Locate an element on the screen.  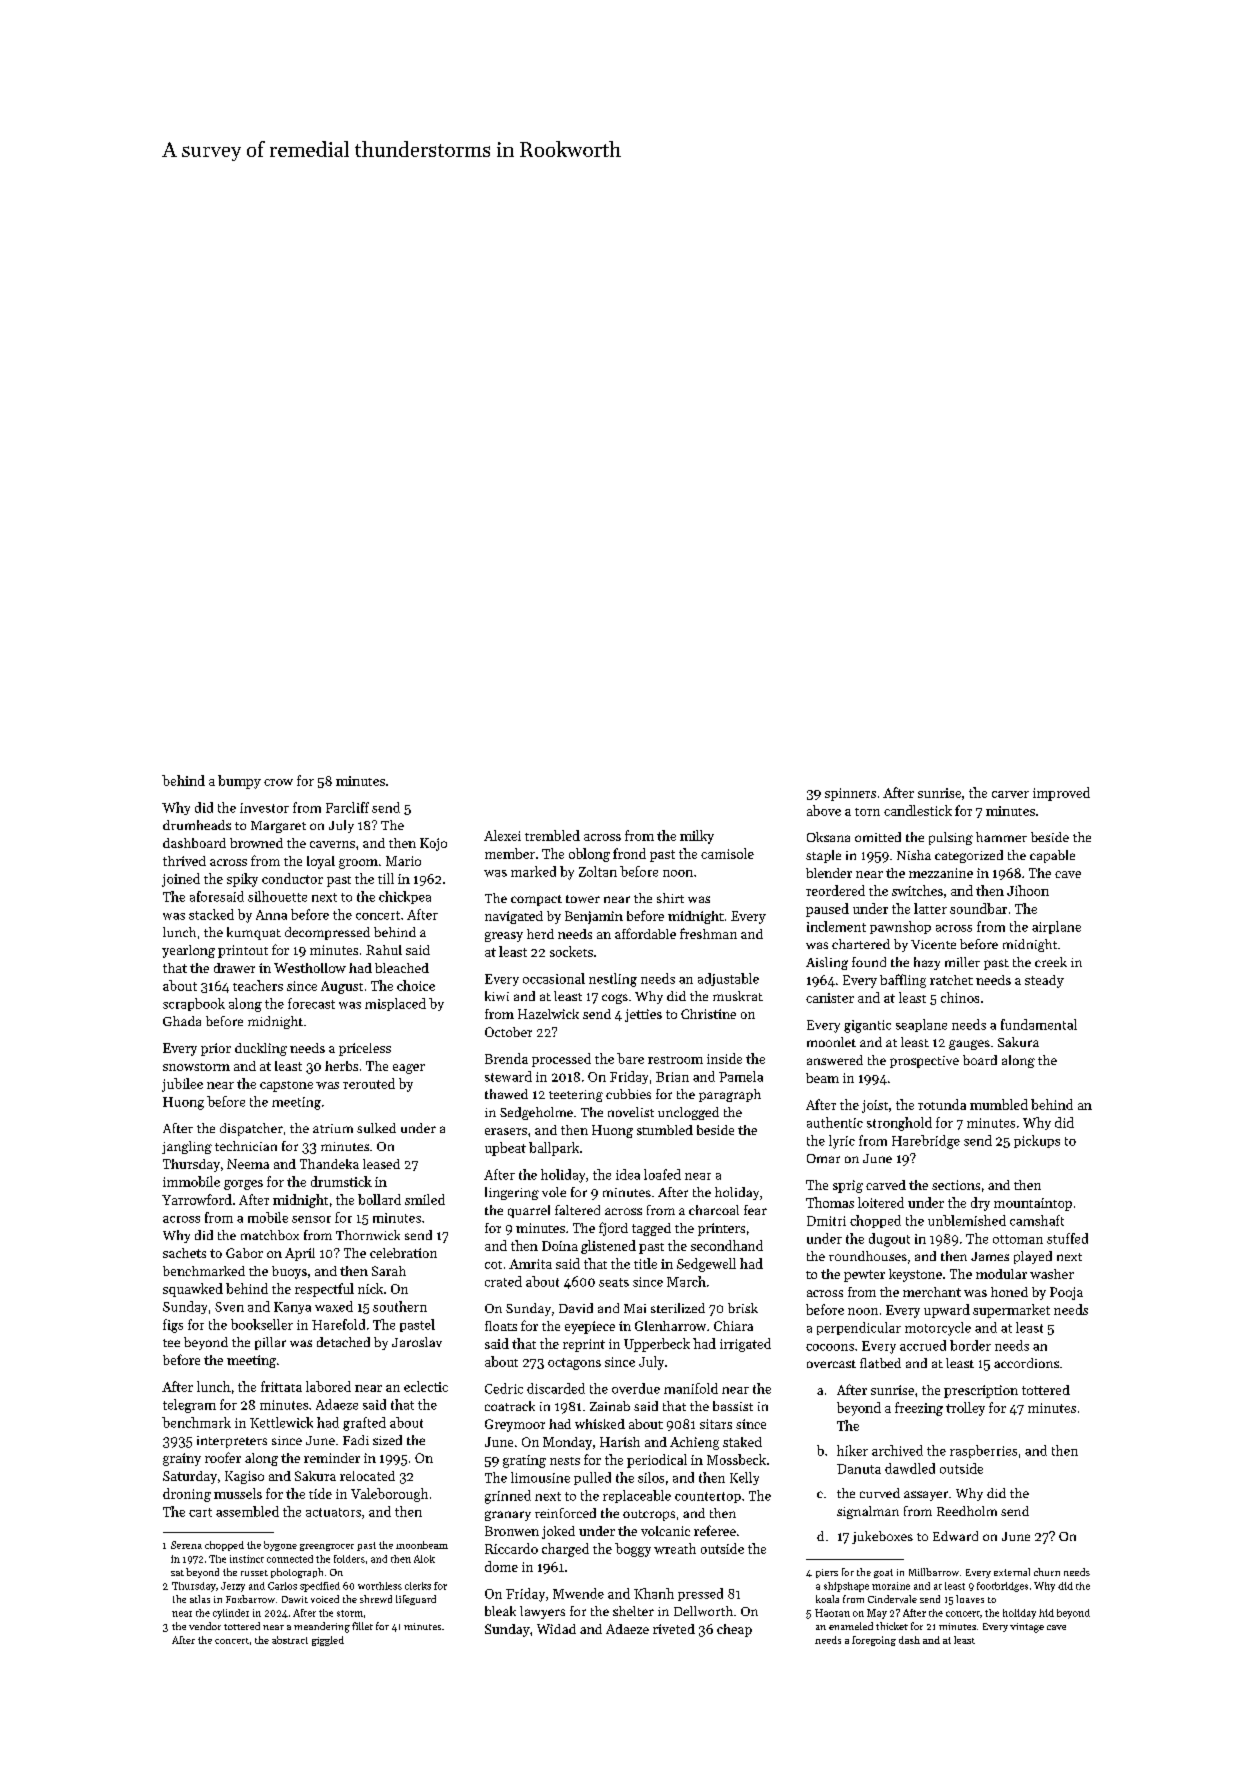
pickups is located at coordinates (1037, 1141).
